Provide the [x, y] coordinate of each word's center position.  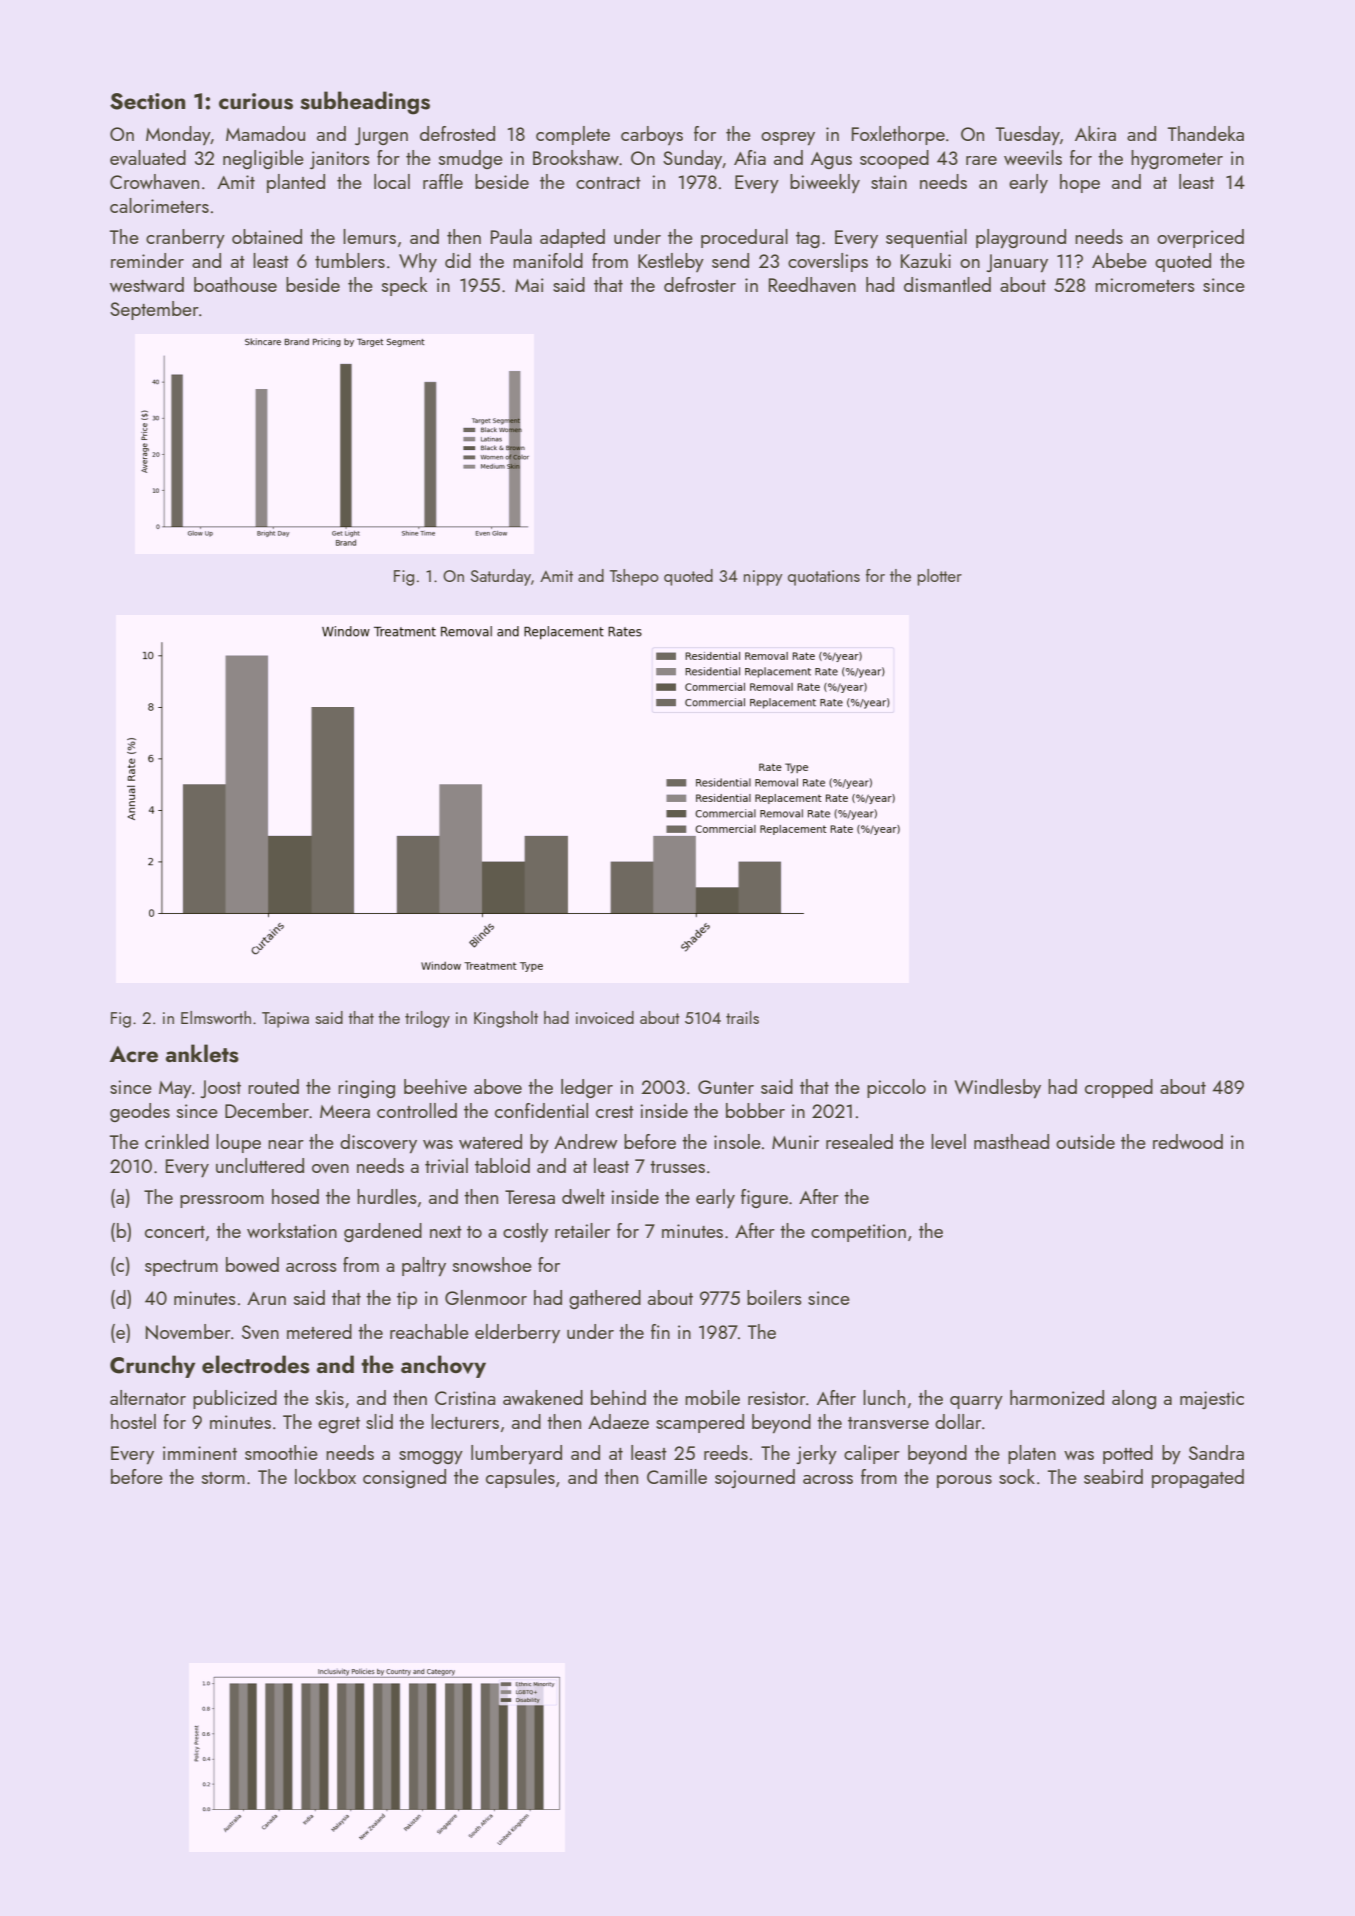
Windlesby [997, 1089]
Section [147, 101]
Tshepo [634, 577]
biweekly [825, 183]
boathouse [235, 284]
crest [615, 1112]
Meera [345, 1111]
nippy [763, 578]
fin [660, 1331]
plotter [939, 577]
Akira [1095, 133]
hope [1080, 183]
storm [223, 1478]
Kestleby [671, 262]
